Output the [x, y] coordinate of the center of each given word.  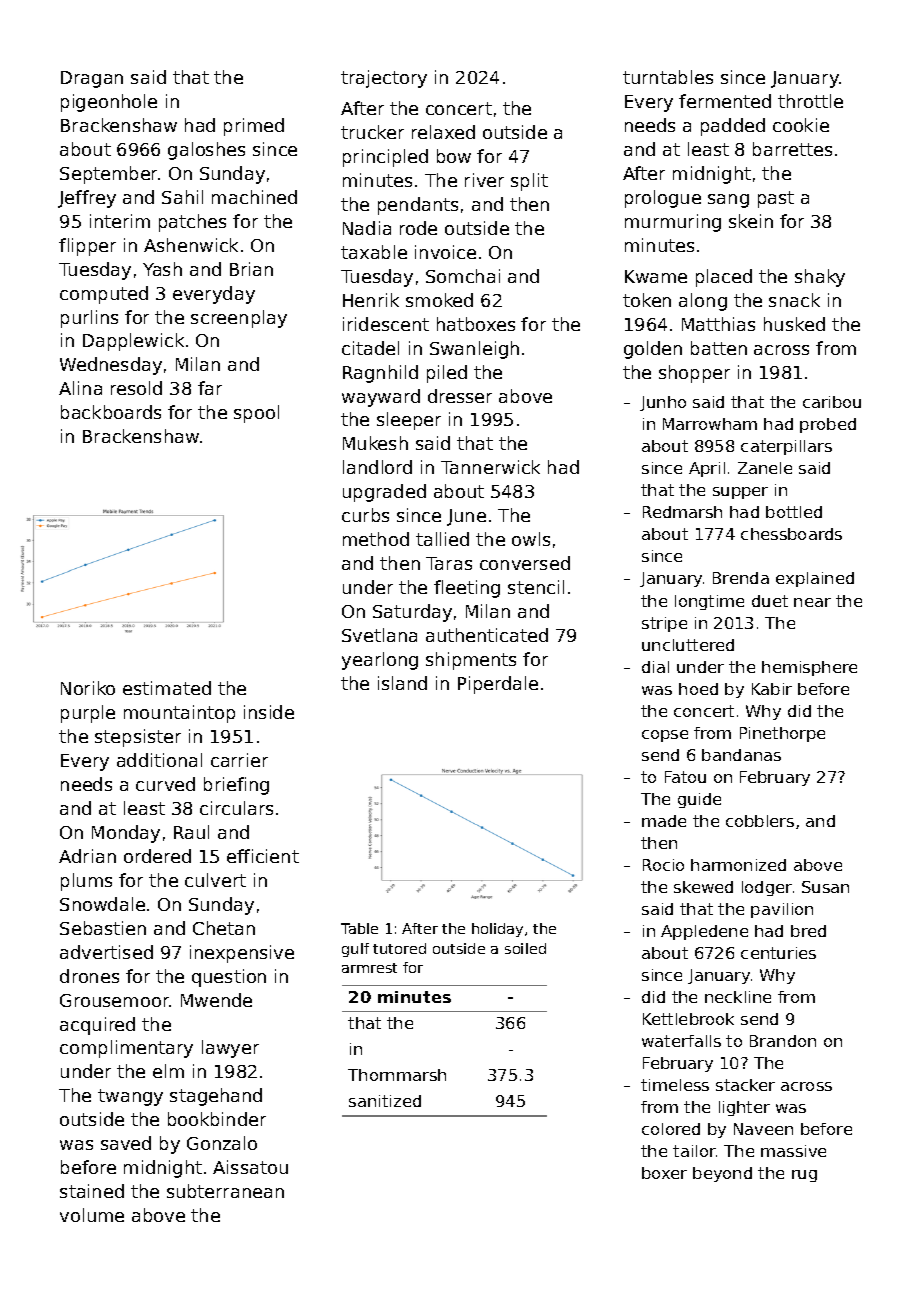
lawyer [230, 1049]
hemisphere [809, 668]
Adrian [87, 856]
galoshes [206, 151]
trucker [372, 132]
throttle [810, 101]
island [402, 683]
